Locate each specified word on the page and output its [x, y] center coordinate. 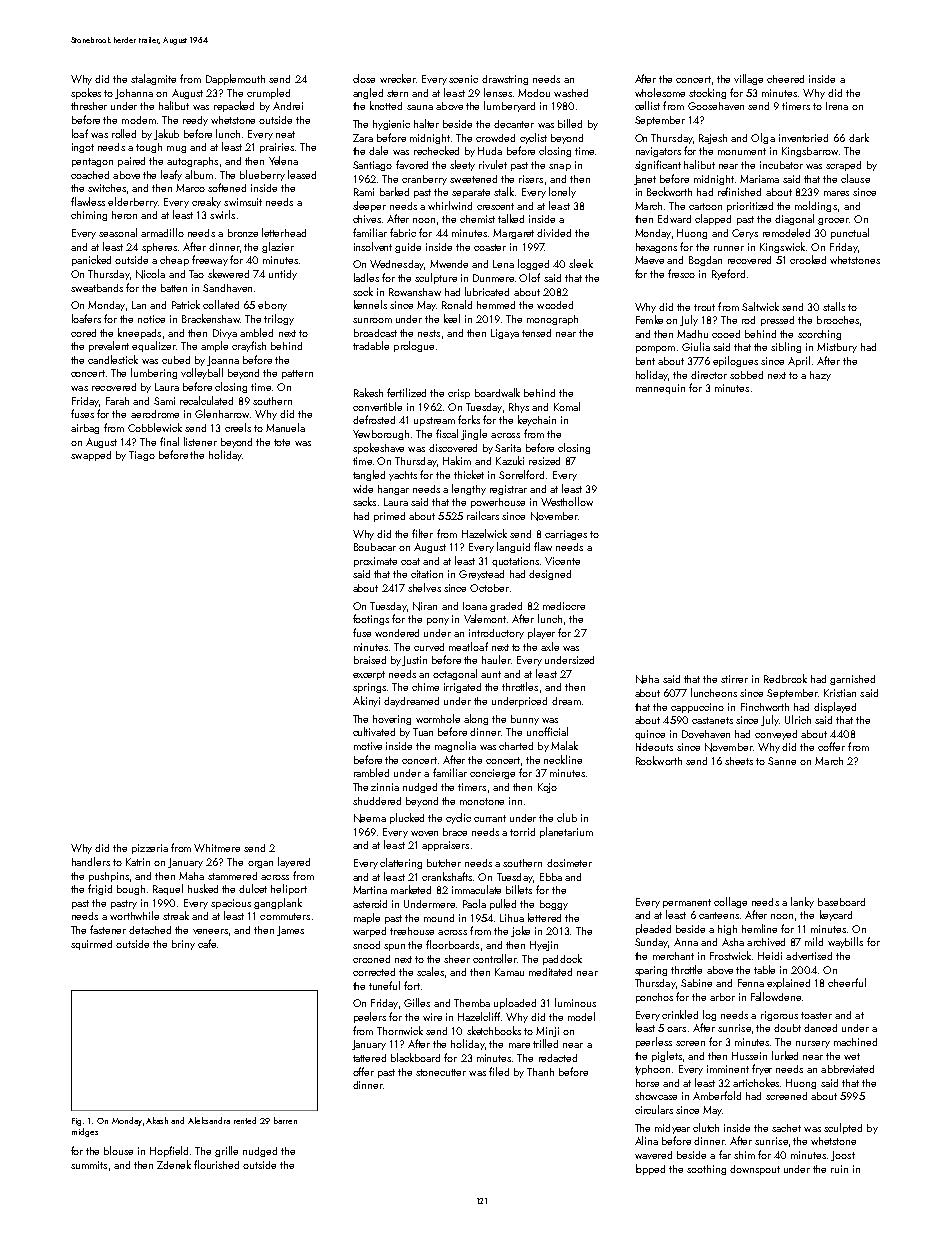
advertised [809, 956]
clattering [401, 863]
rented [245, 1120]
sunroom [372, 320]
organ [260, 864]
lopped [650, 1169]
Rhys [519, 408]
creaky [206, 202]
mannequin [660, 389]
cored [83, 333]
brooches [838, 320]
